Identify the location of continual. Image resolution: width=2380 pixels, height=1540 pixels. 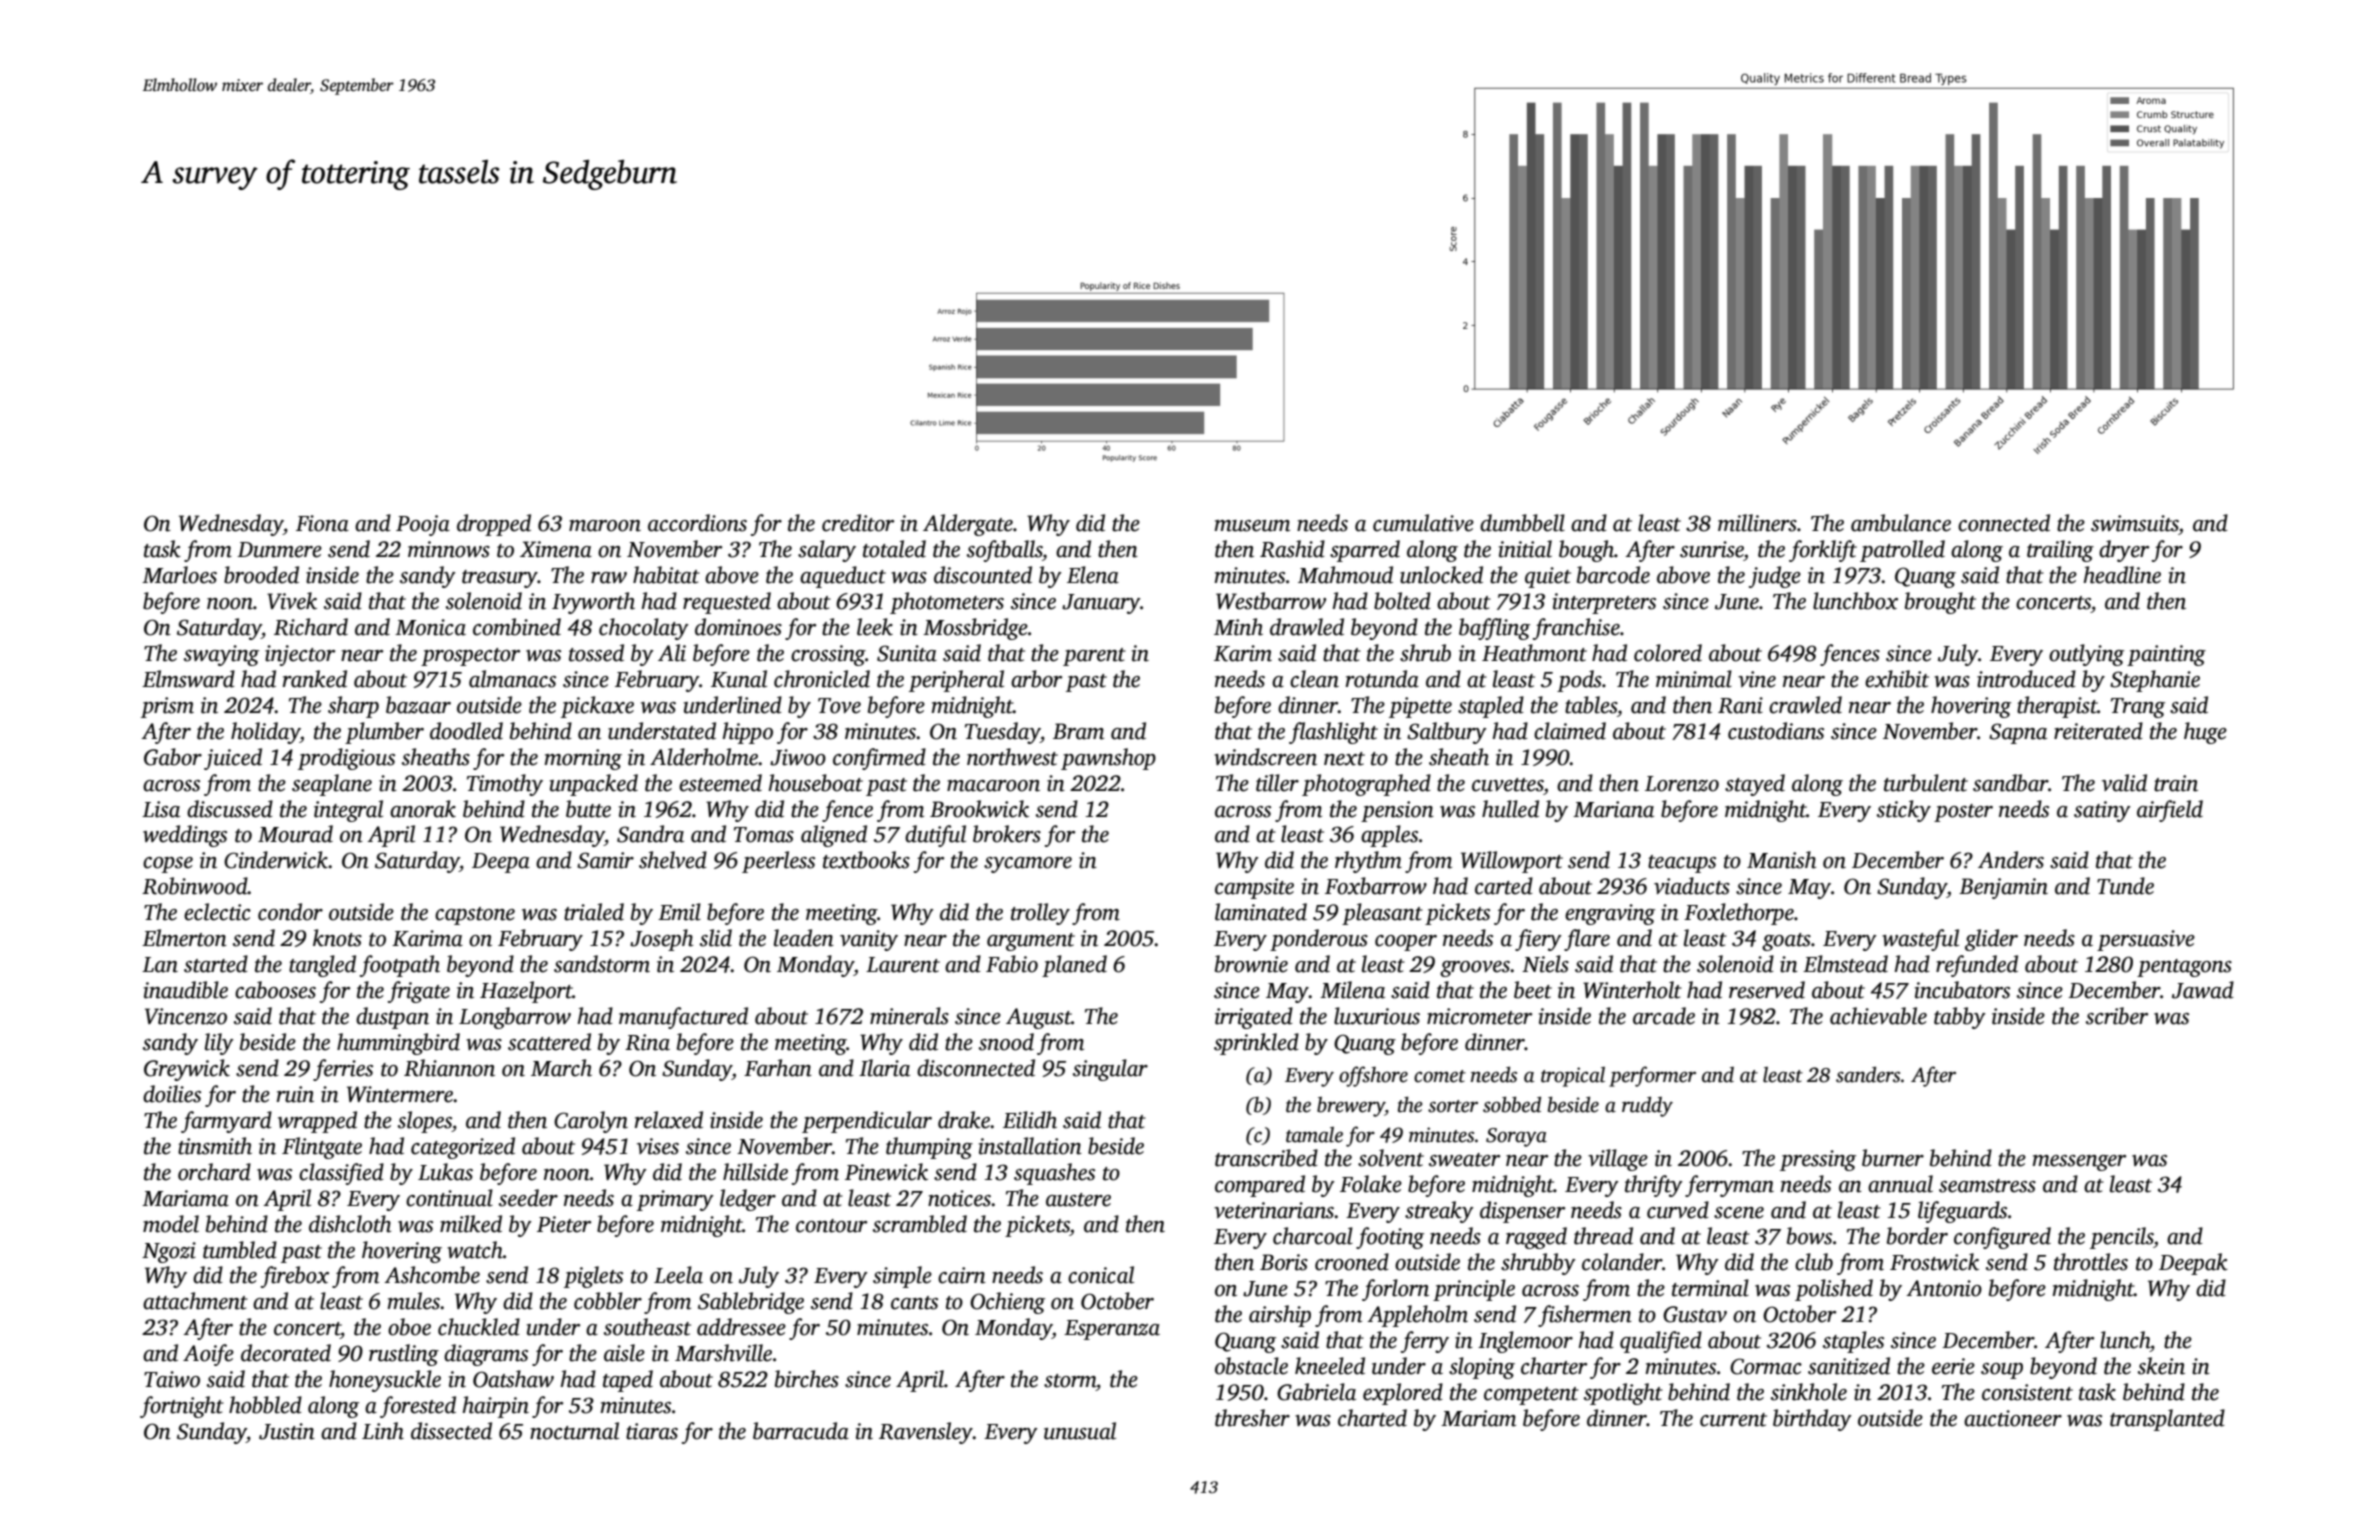
(449, 1198).
